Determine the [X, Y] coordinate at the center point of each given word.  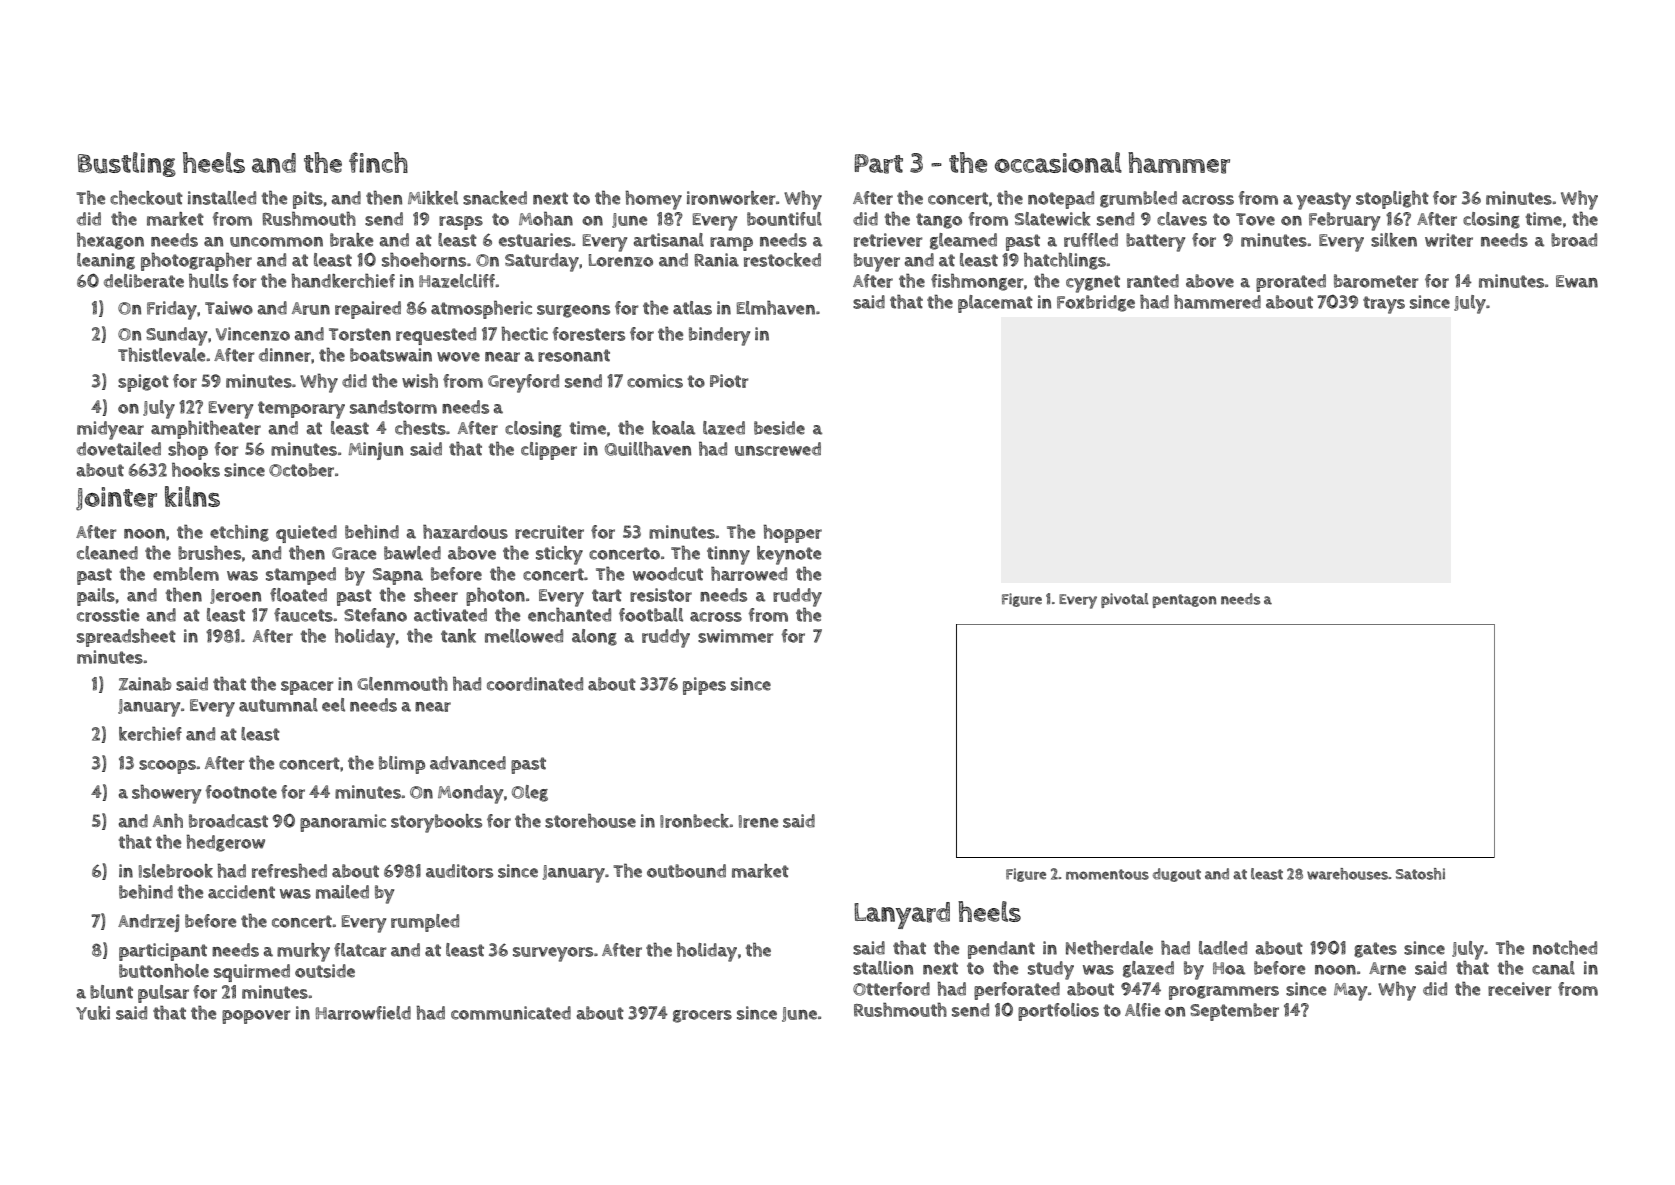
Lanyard [902, 915]
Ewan [1577, 281]
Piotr [729, 381]
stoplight [1392, 200]
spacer [307, 688]
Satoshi [1420, 874]
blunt [111, 992]
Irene [758, 821]
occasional [1058, 162]
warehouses [1347, 874]
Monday [470, 794]
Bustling [127, 164]
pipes [704, 686]
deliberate [144, 281]
